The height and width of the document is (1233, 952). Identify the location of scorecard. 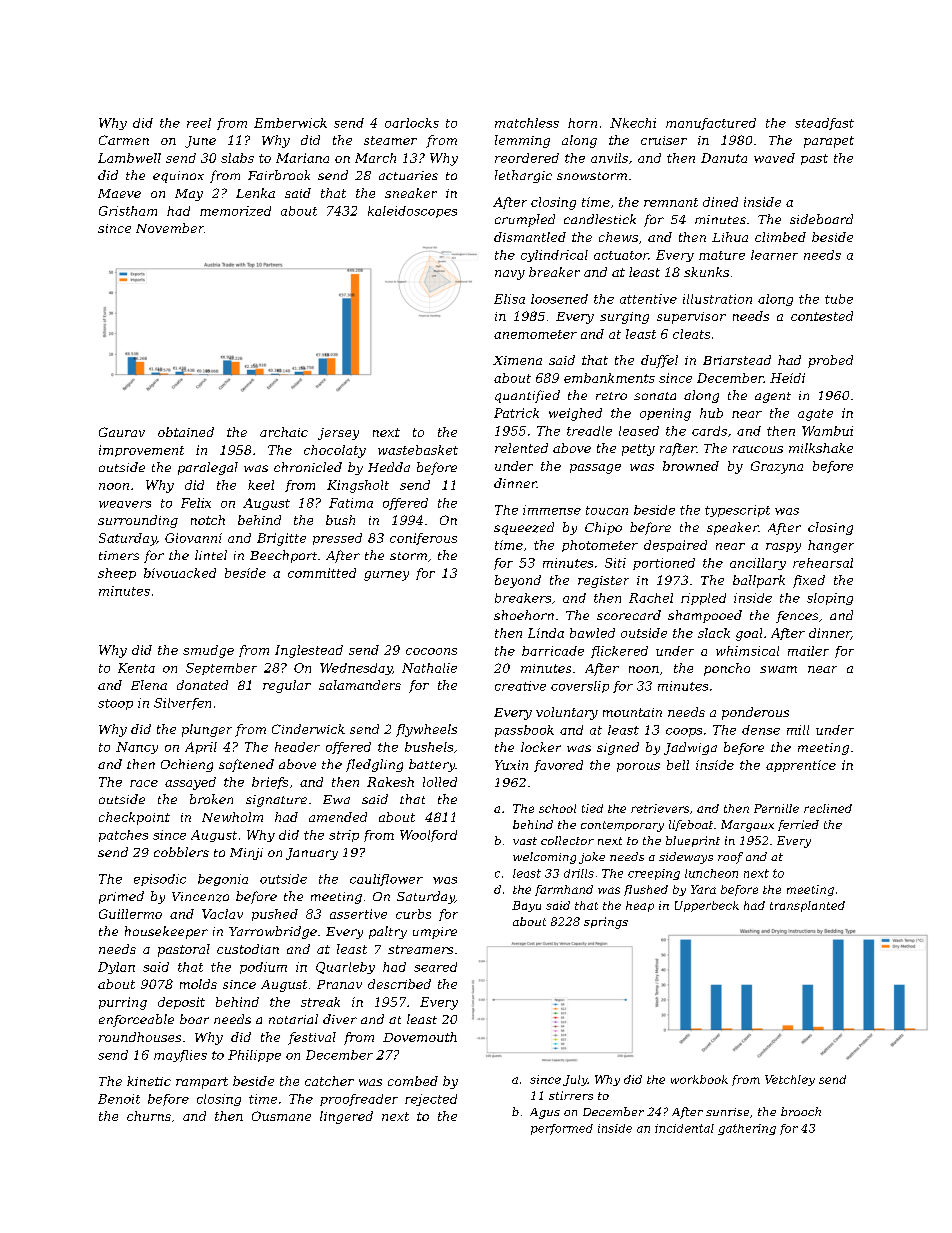
(629, 615).
